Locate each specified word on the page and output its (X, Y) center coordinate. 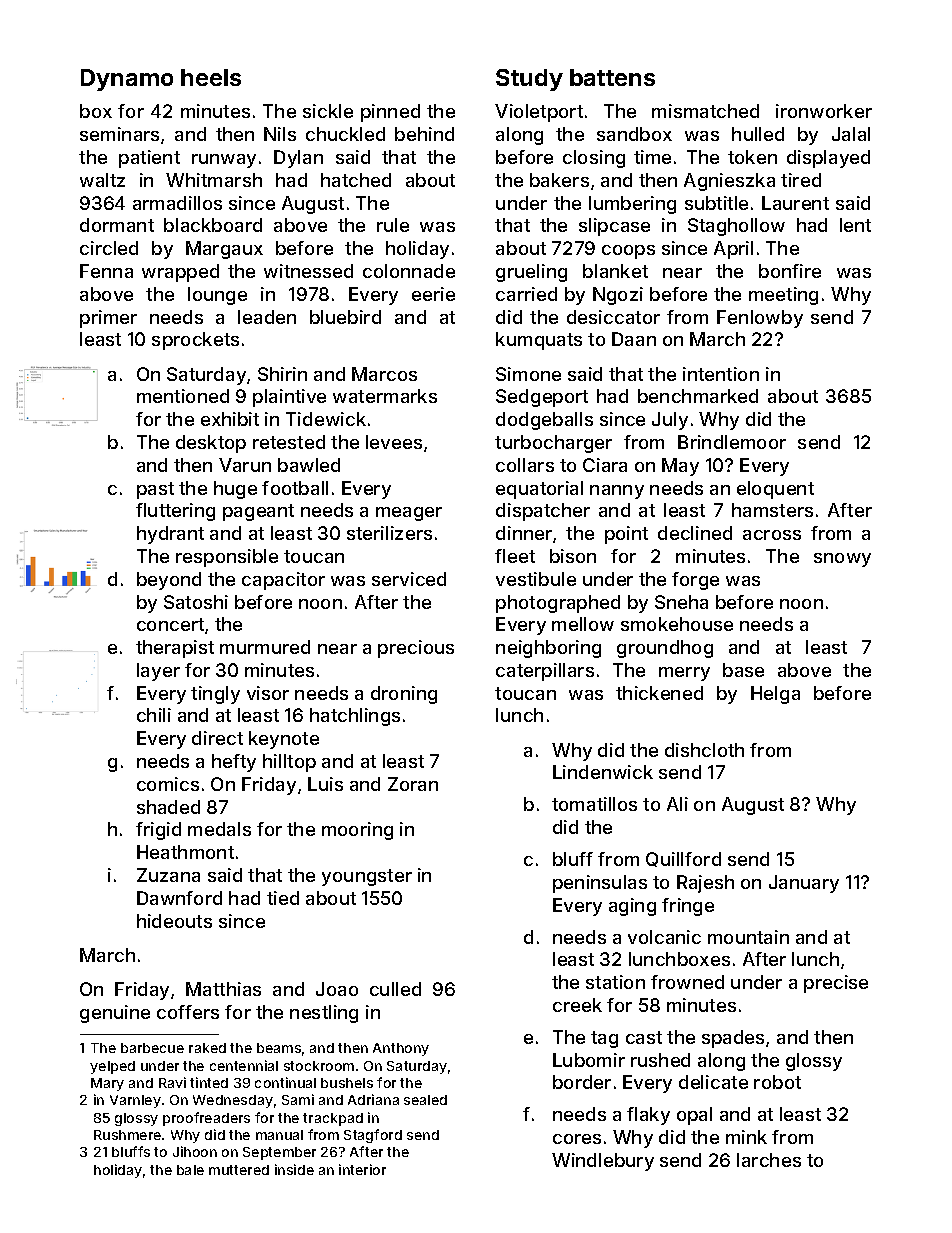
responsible (227, 558)
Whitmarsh (214, 180)
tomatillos (594, 804)
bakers (559, 180)
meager (409, 514)
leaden (267, 317)
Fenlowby (760, 319)
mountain (748, 937)
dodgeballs (544, 421)
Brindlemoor (732, 442)
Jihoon (195, 1151)
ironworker (824, 111)
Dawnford (179, 898)
